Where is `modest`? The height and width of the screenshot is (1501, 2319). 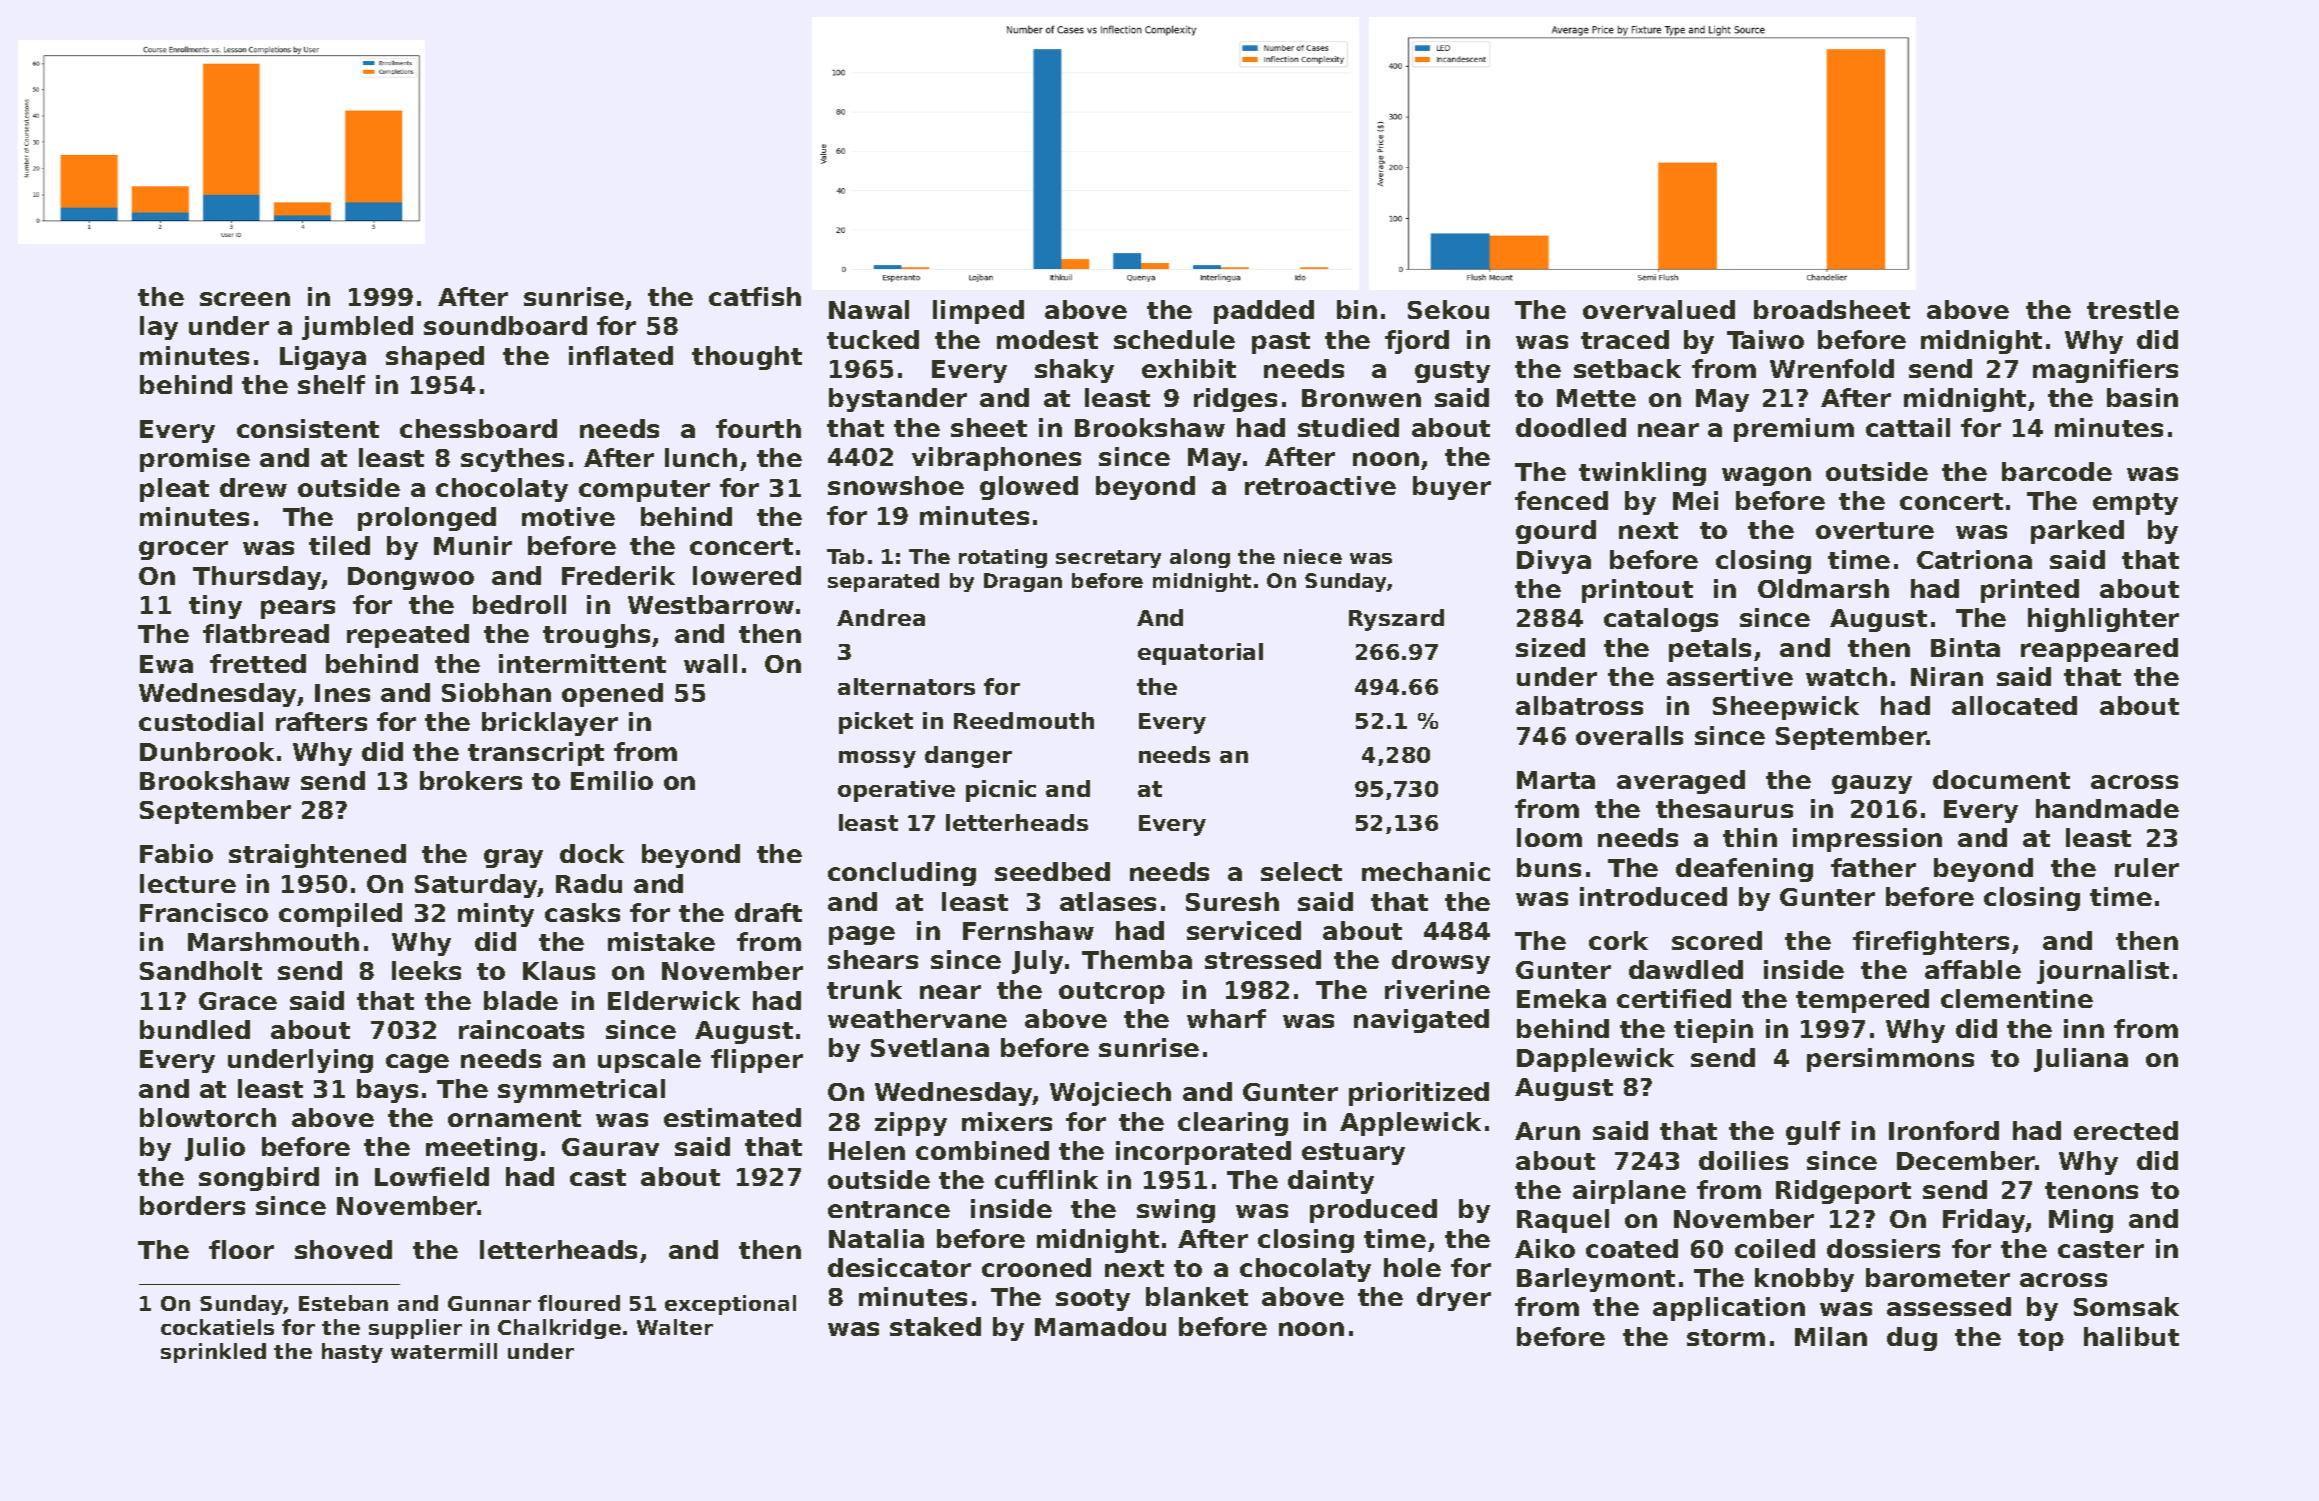
modest is located at coordinates (1047, 339).
